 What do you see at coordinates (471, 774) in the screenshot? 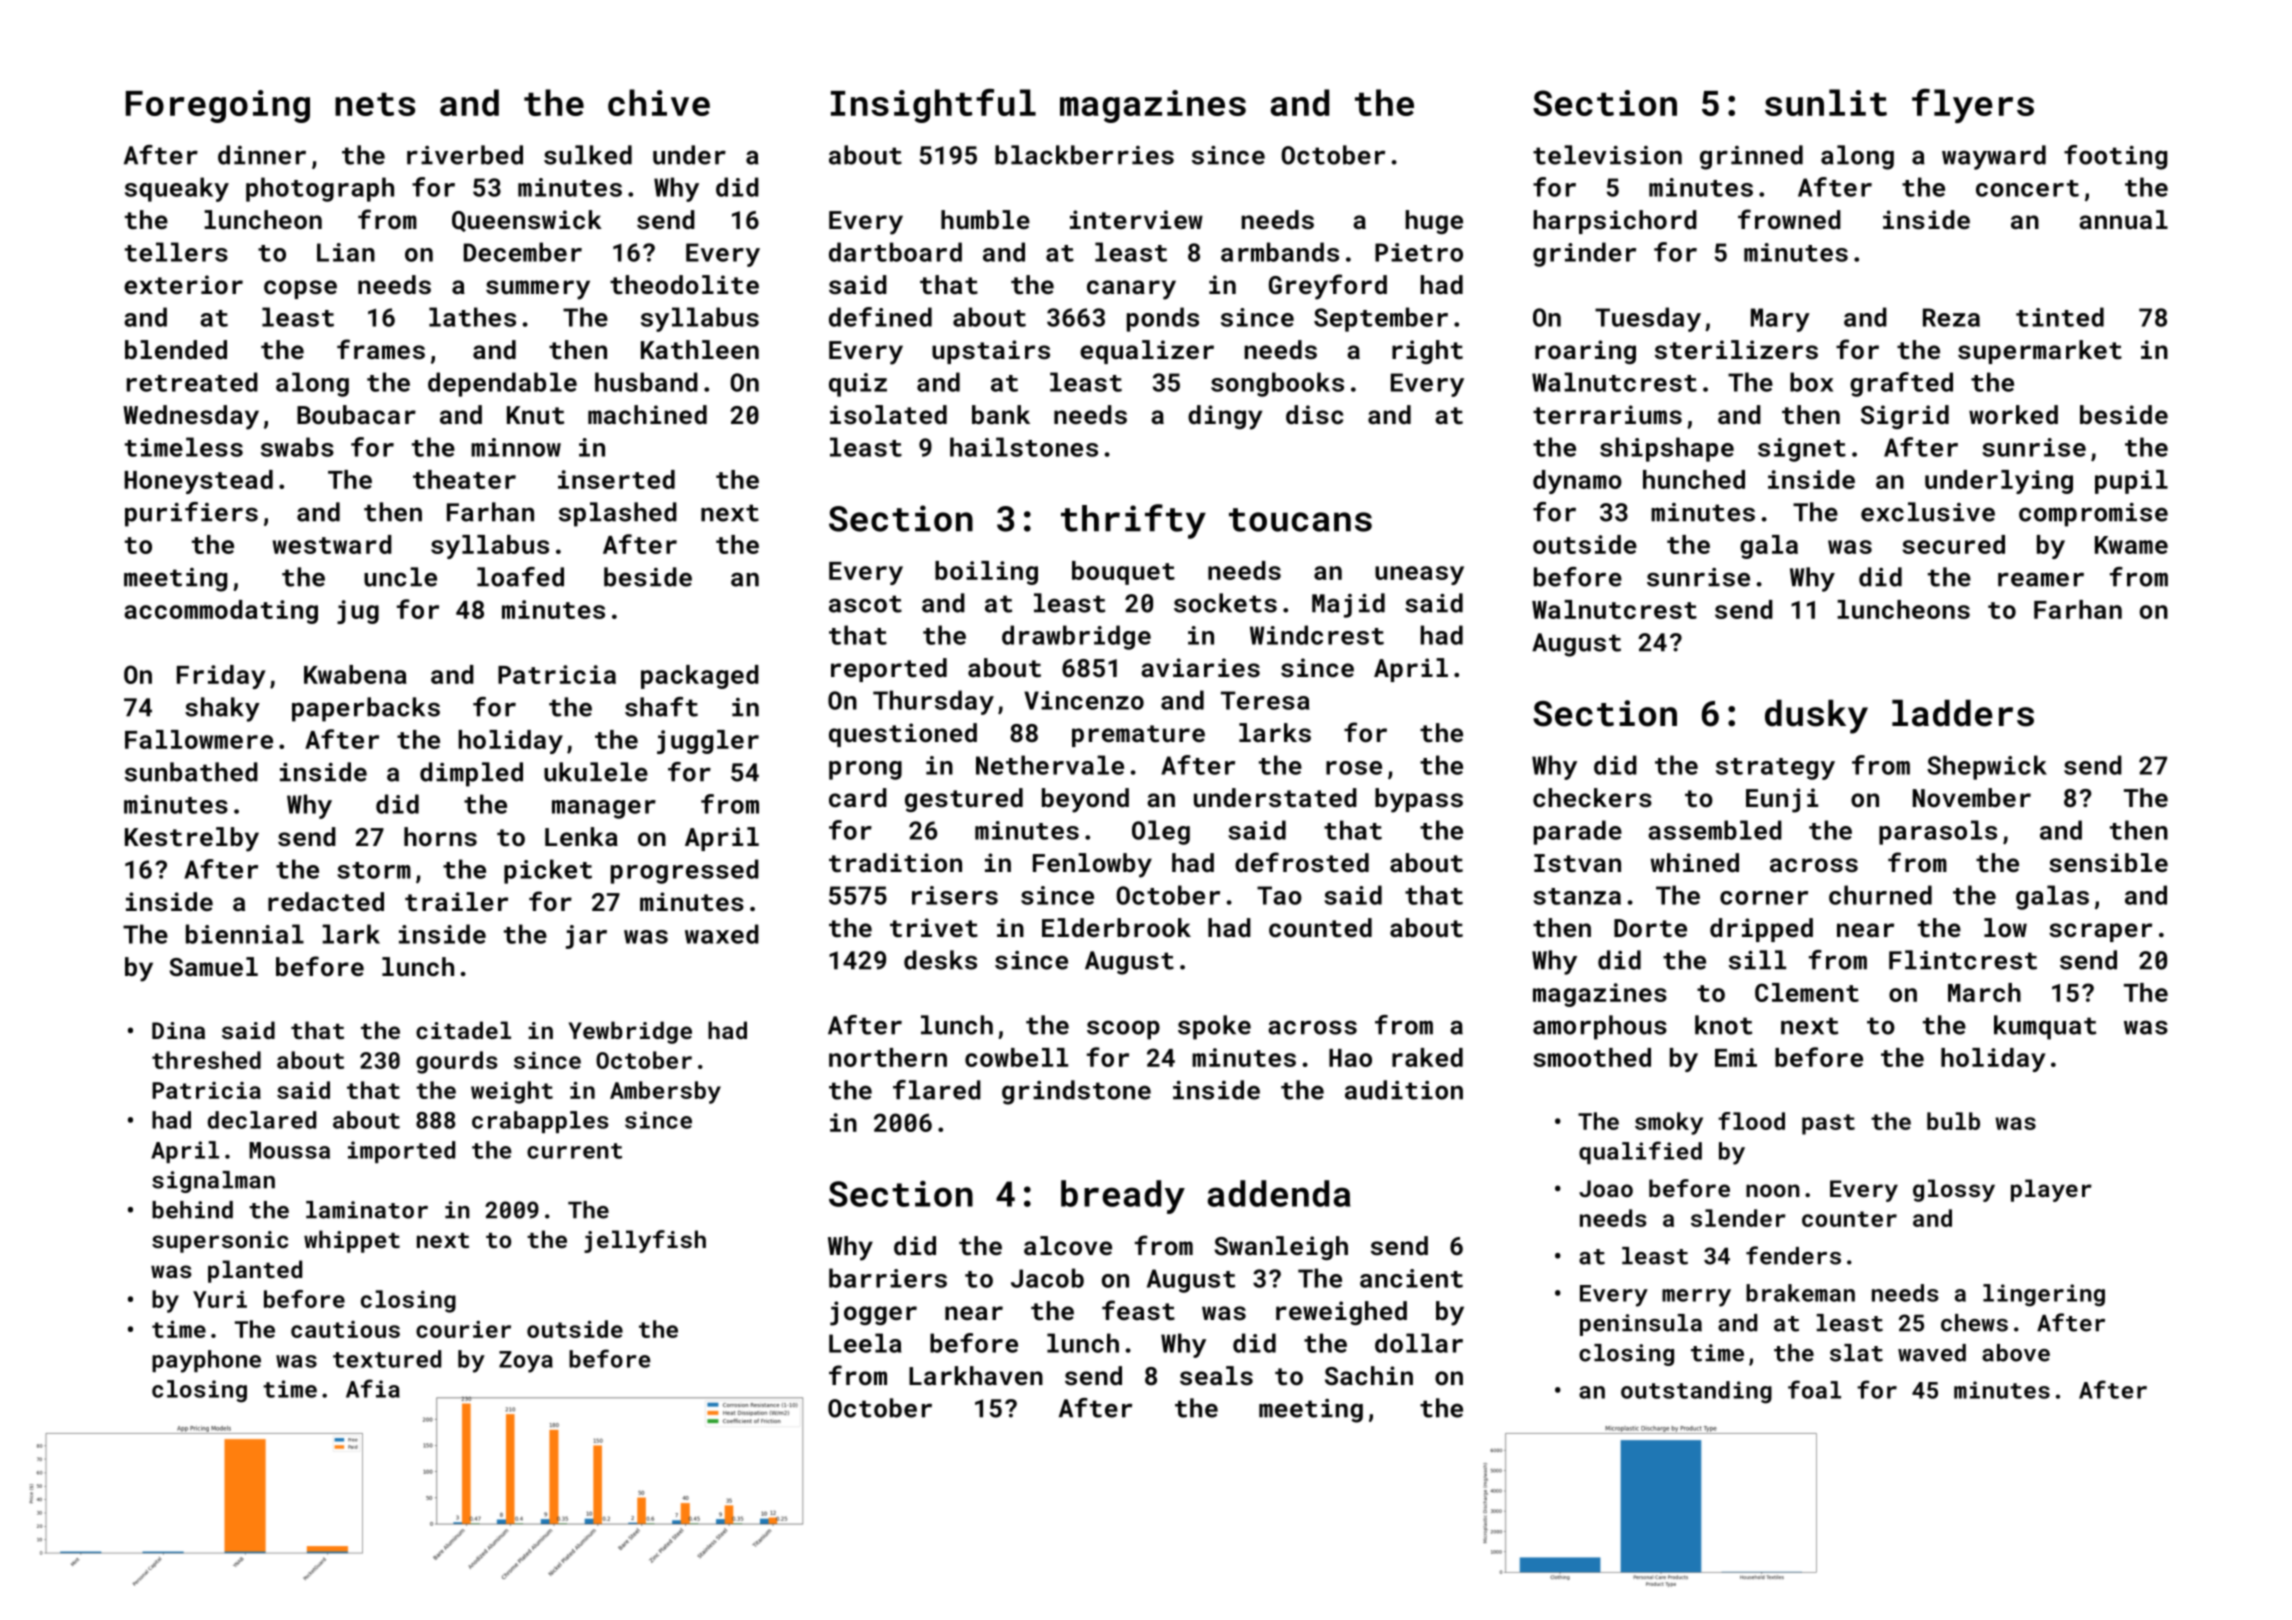
I see `dimpled` at bounding box center [471, 774].
